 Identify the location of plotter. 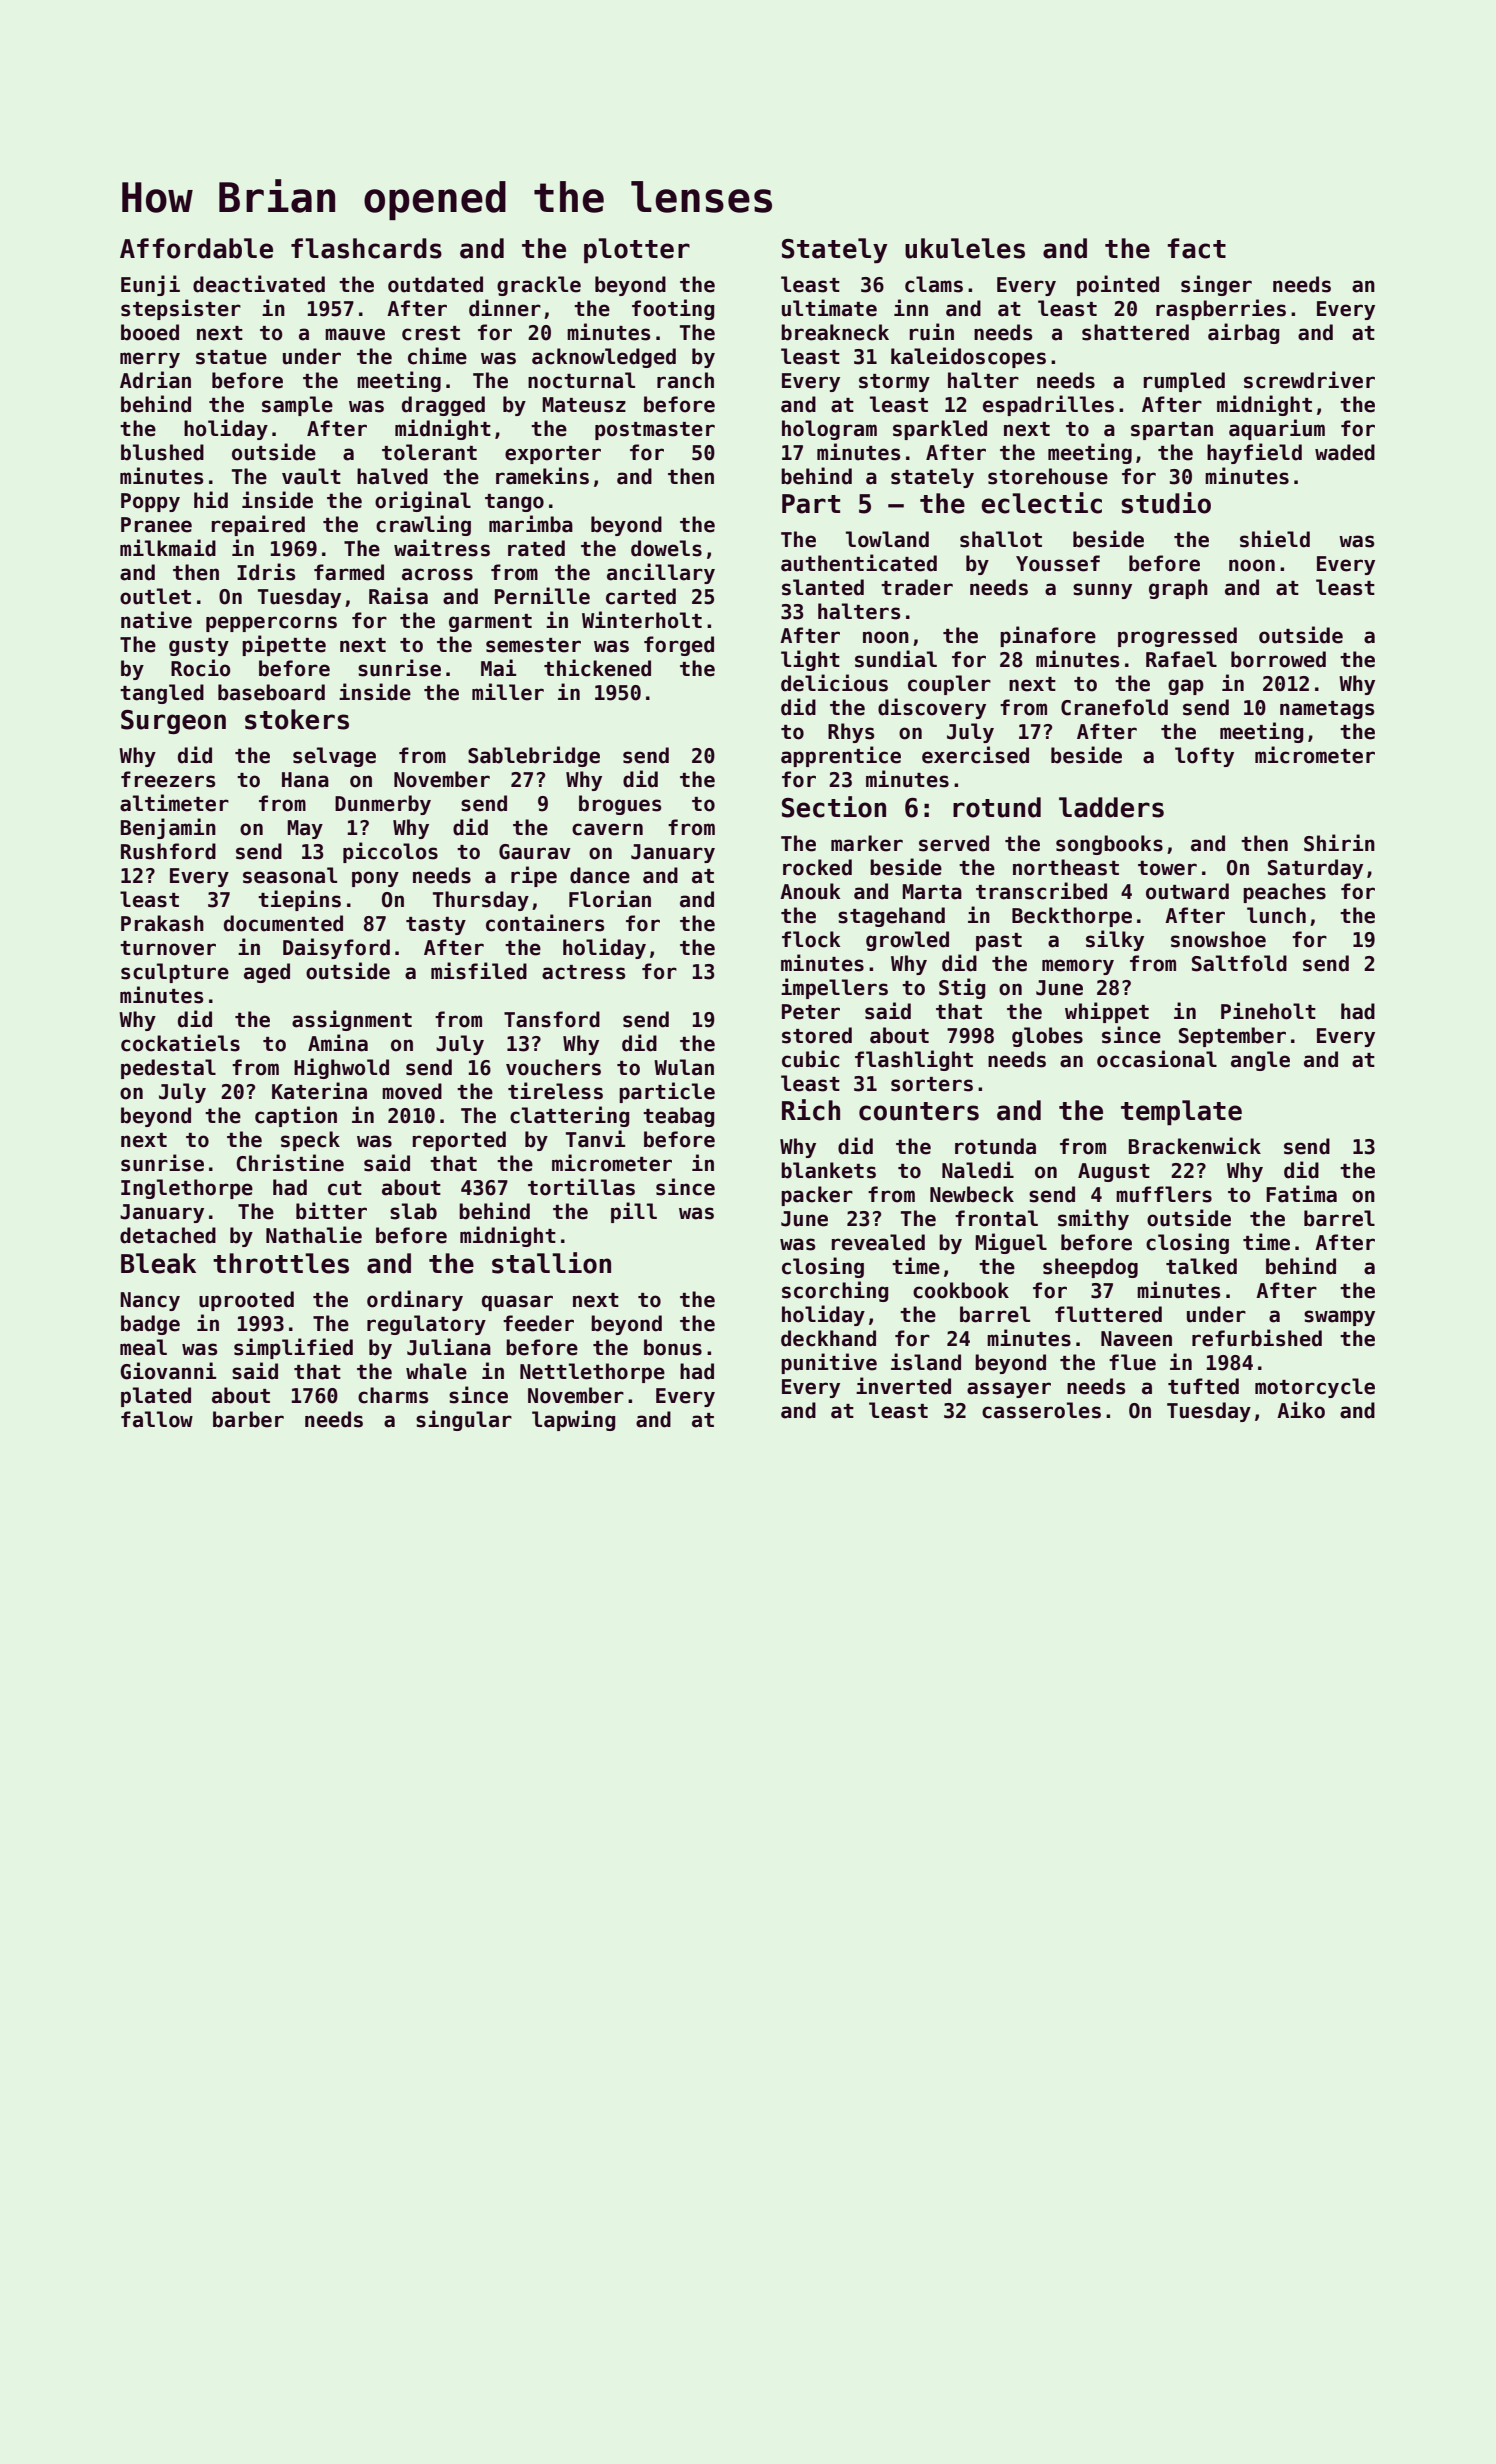
(637, 250).
